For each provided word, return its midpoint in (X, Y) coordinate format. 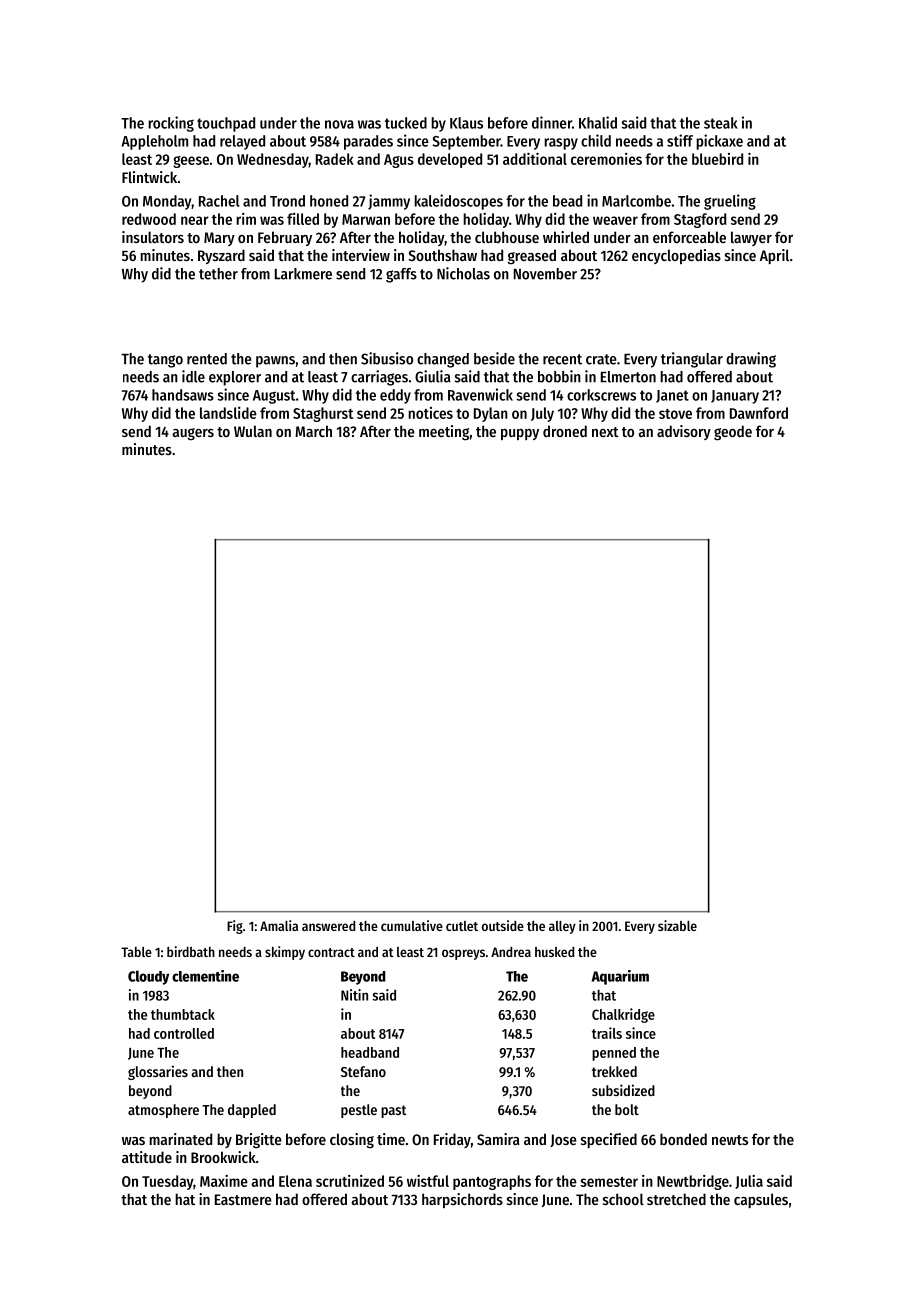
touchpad (226, 124)
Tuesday (167, 1182)
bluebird (717, 159)
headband (370, 1052)
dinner (552, 122)
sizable (677, 925)
